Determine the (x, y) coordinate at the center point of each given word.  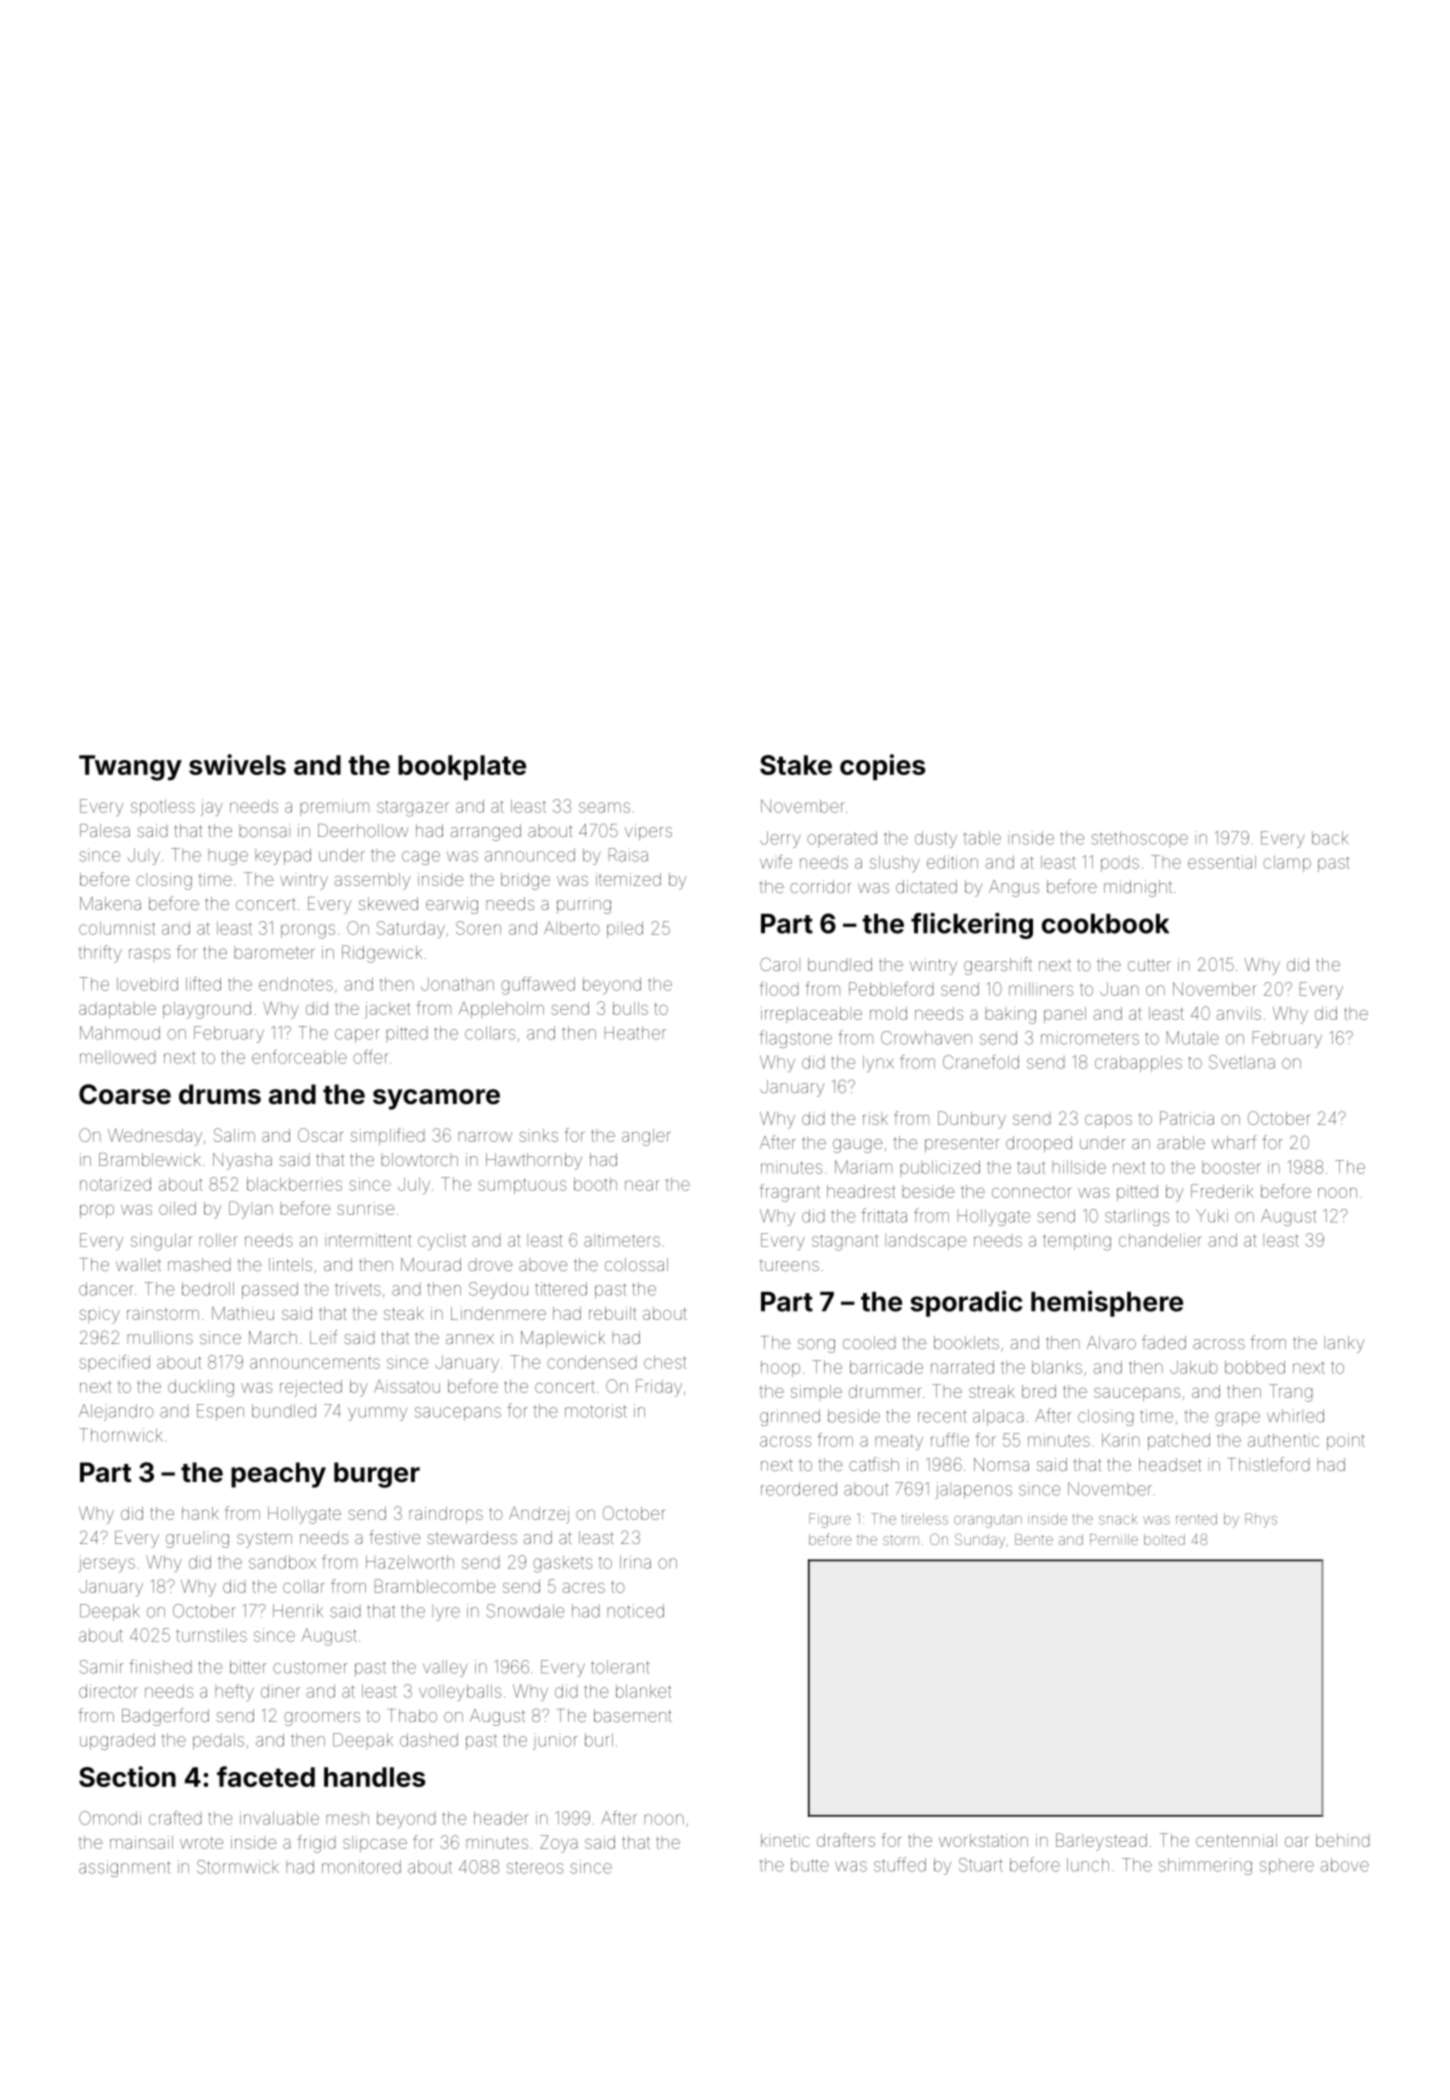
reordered (799, 1489)
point (1346, 1441)
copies (882, 767)
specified (114, 1363)
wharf (1234, 1142)
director (108, 1691)
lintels (290, 1264)
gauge (857, 1146)
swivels (237, 764)
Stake (796, 765)
